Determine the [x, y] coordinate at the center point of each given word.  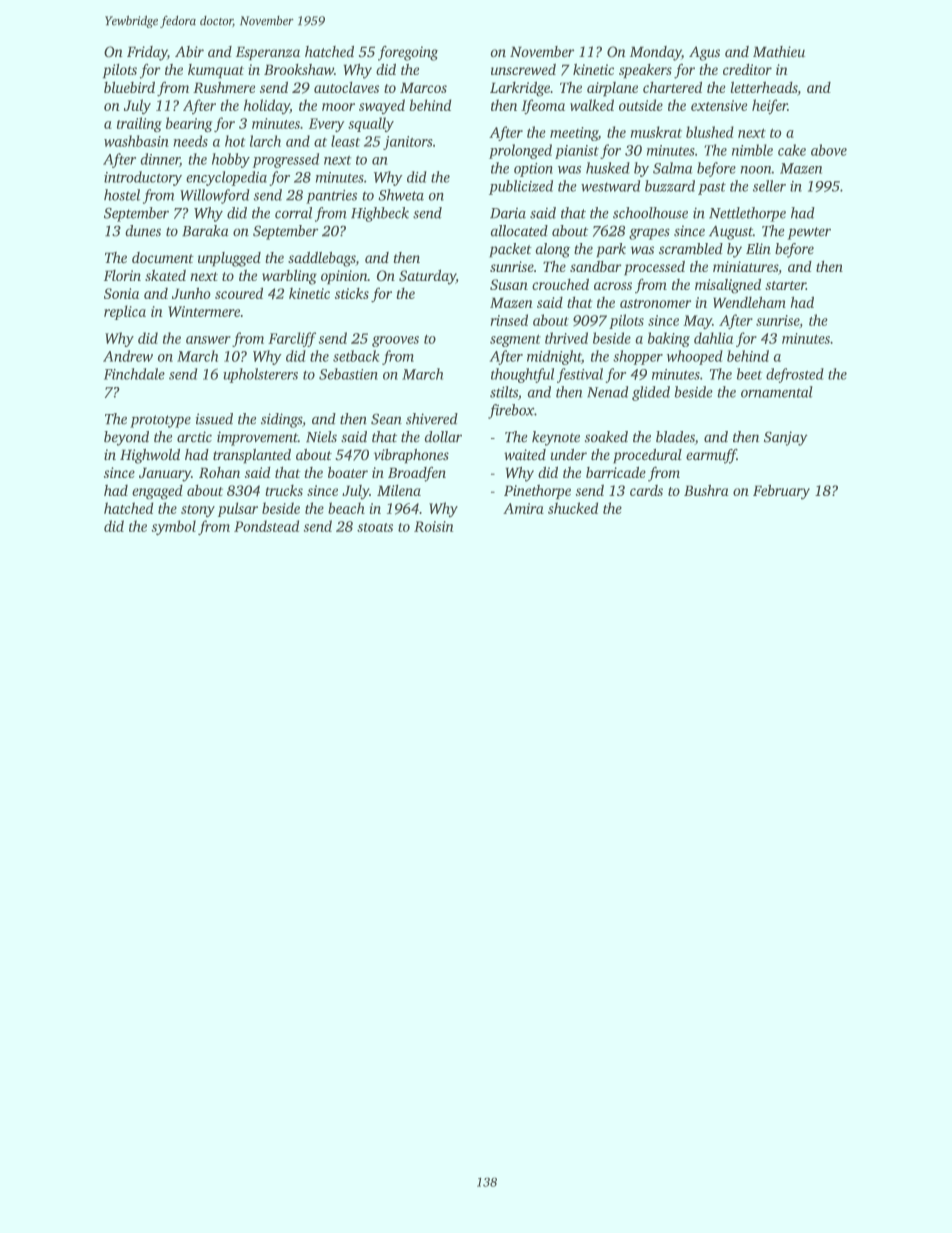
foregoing [408, 53]
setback [356, 356]
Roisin [433, 526]
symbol [174, 527]
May [697, 322]
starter [785, 285]
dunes [143, 230]
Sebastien [348, 374]
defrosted [795, 375]
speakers [645, 71]
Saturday [427, 277]
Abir [189, 51]
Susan [509, 284]
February [781, 492]
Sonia [121, 293]
